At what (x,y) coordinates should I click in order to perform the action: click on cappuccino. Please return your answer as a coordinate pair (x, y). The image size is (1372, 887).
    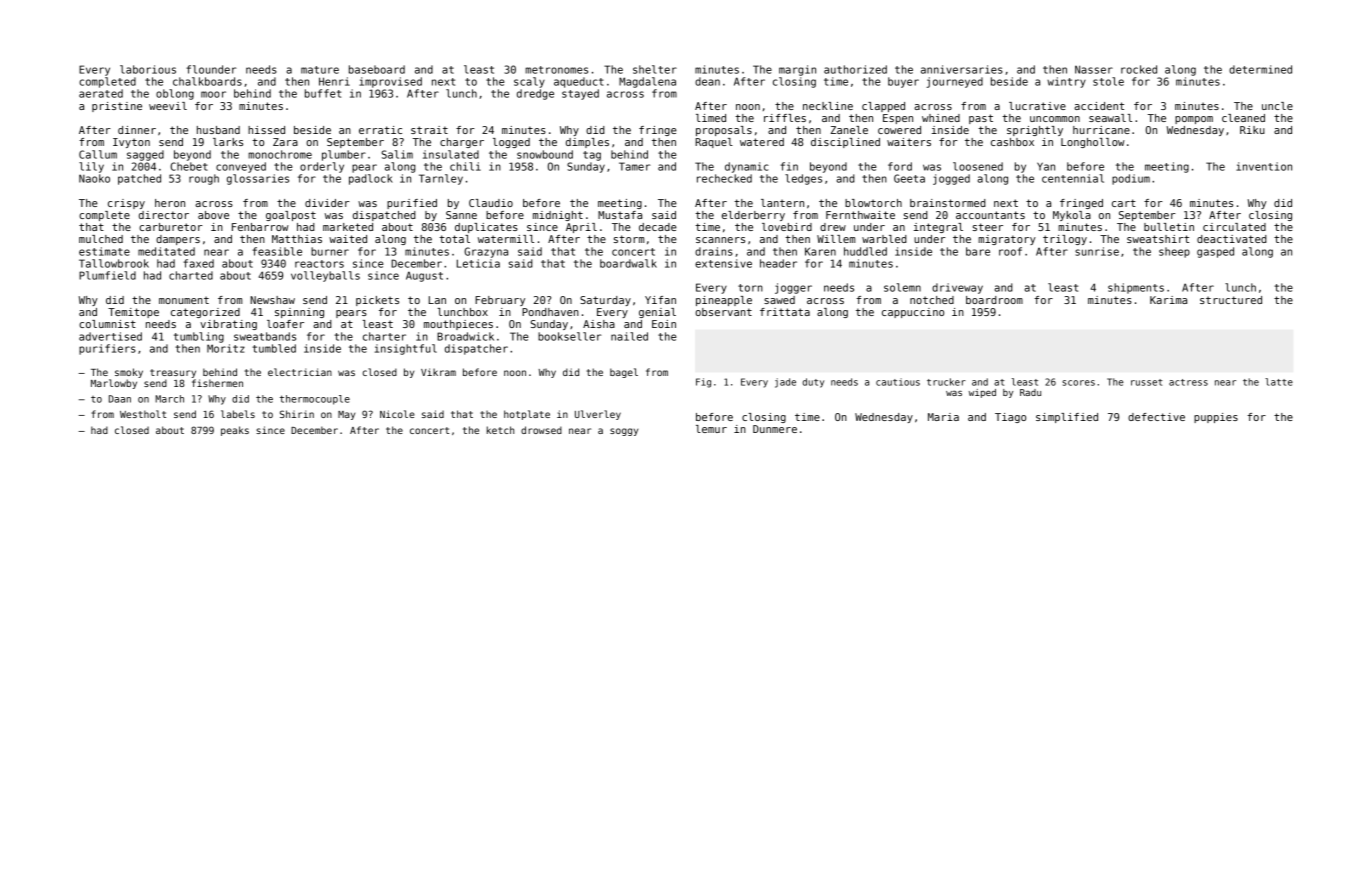
    Looking at the image, I should click on (913, 313).
